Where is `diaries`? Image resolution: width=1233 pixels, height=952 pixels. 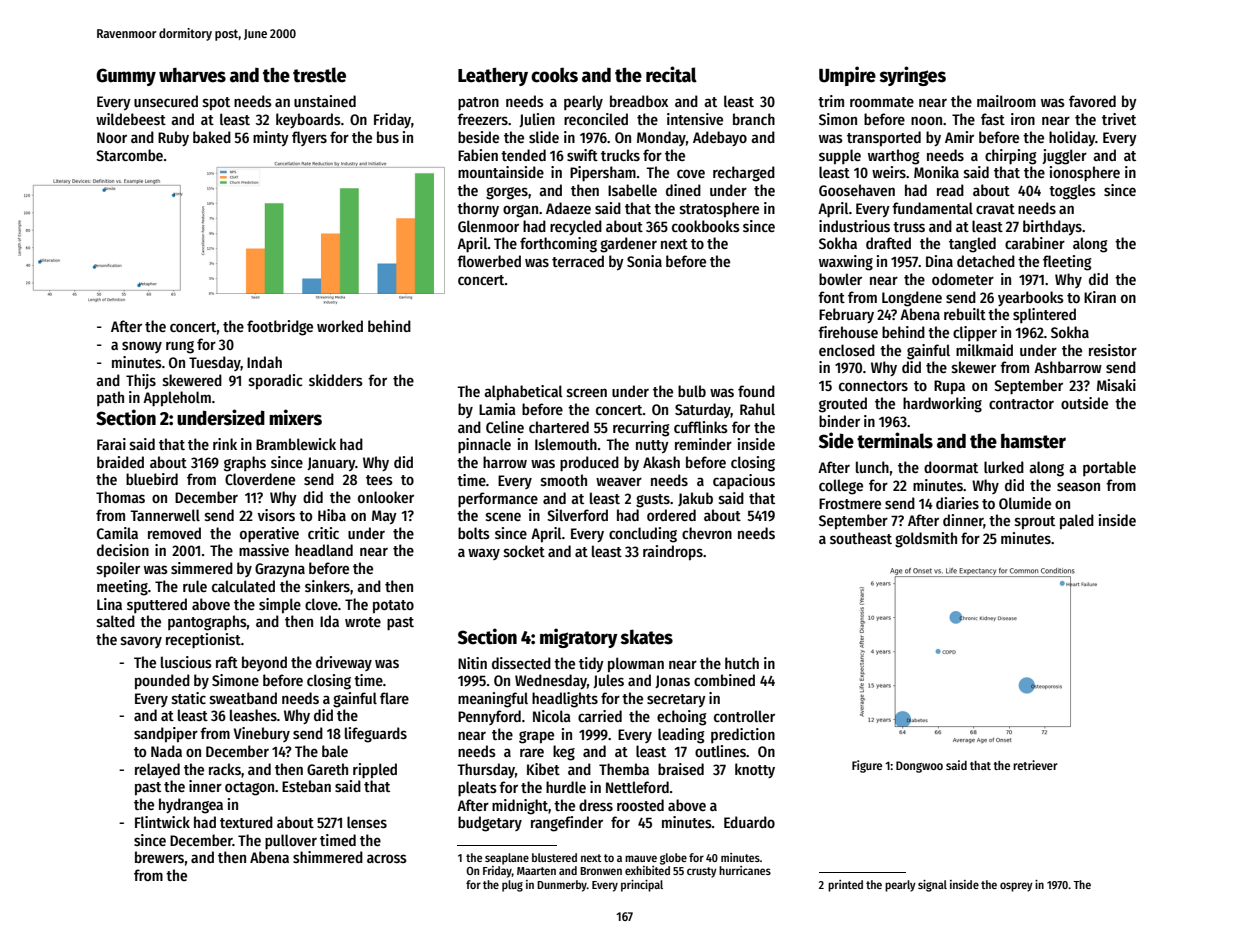 diaries is located at coordinates (957, 503).
